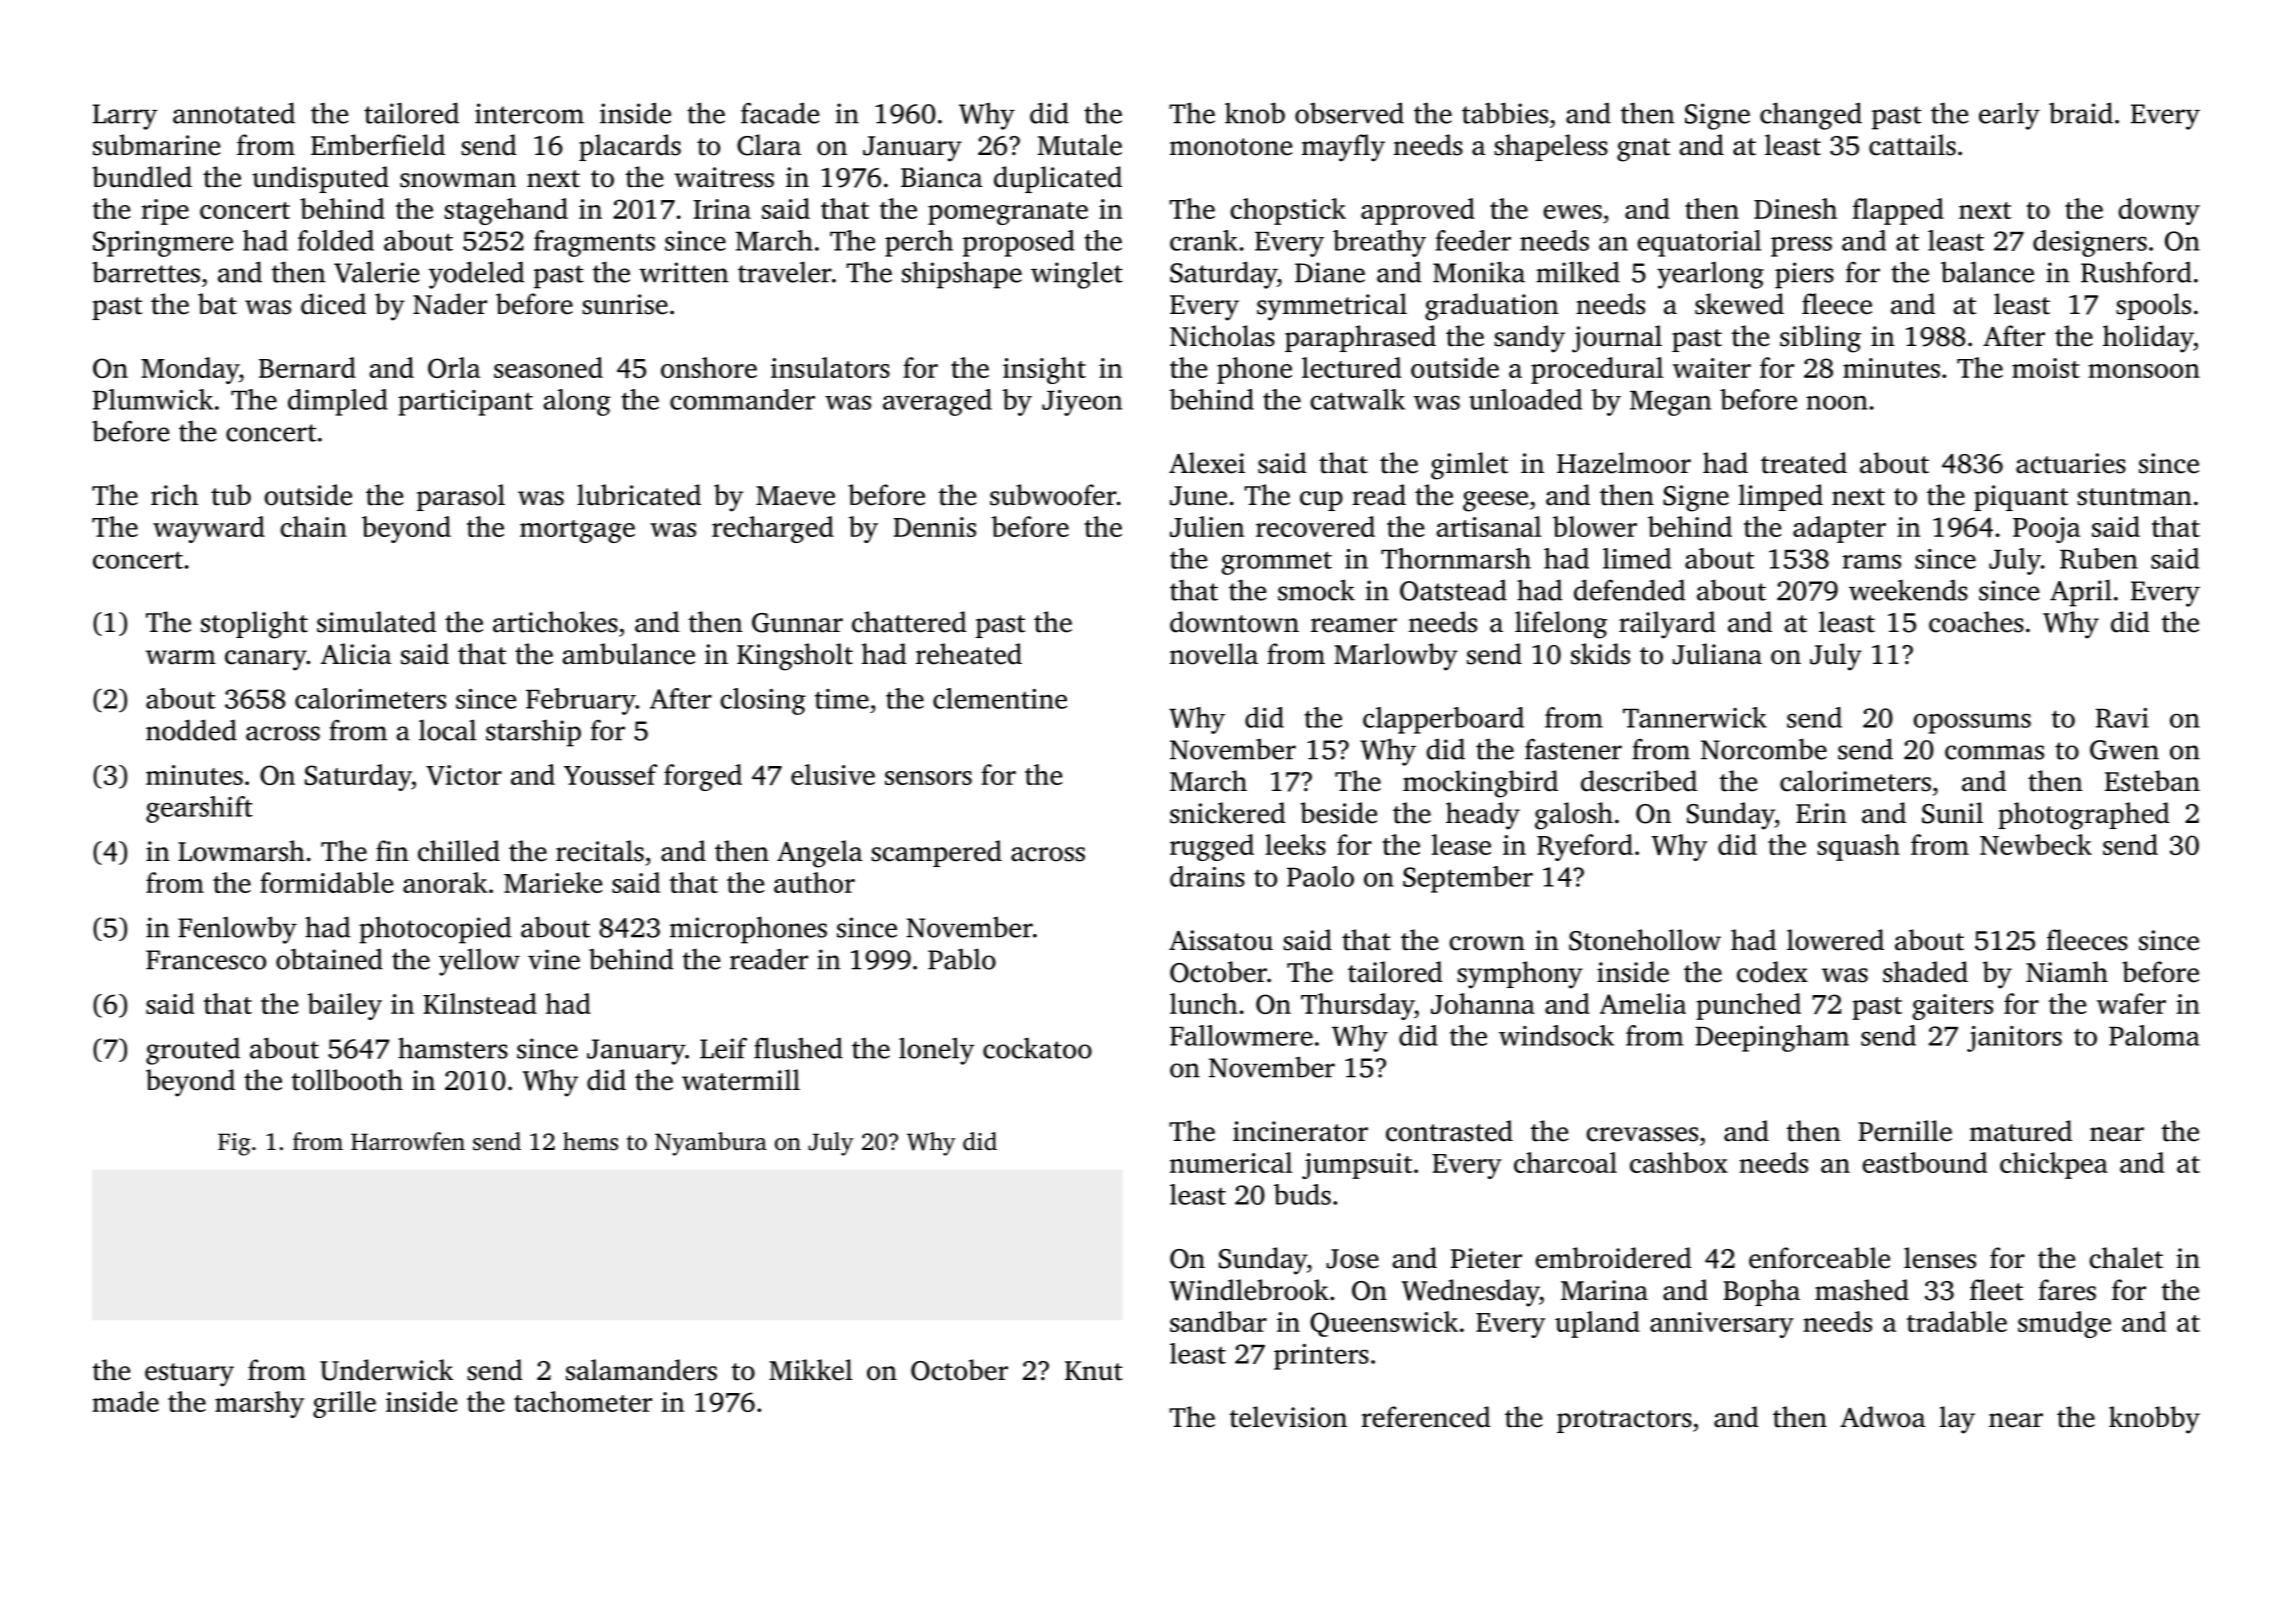  I want to click on Gunnar, so click(797, 623).
